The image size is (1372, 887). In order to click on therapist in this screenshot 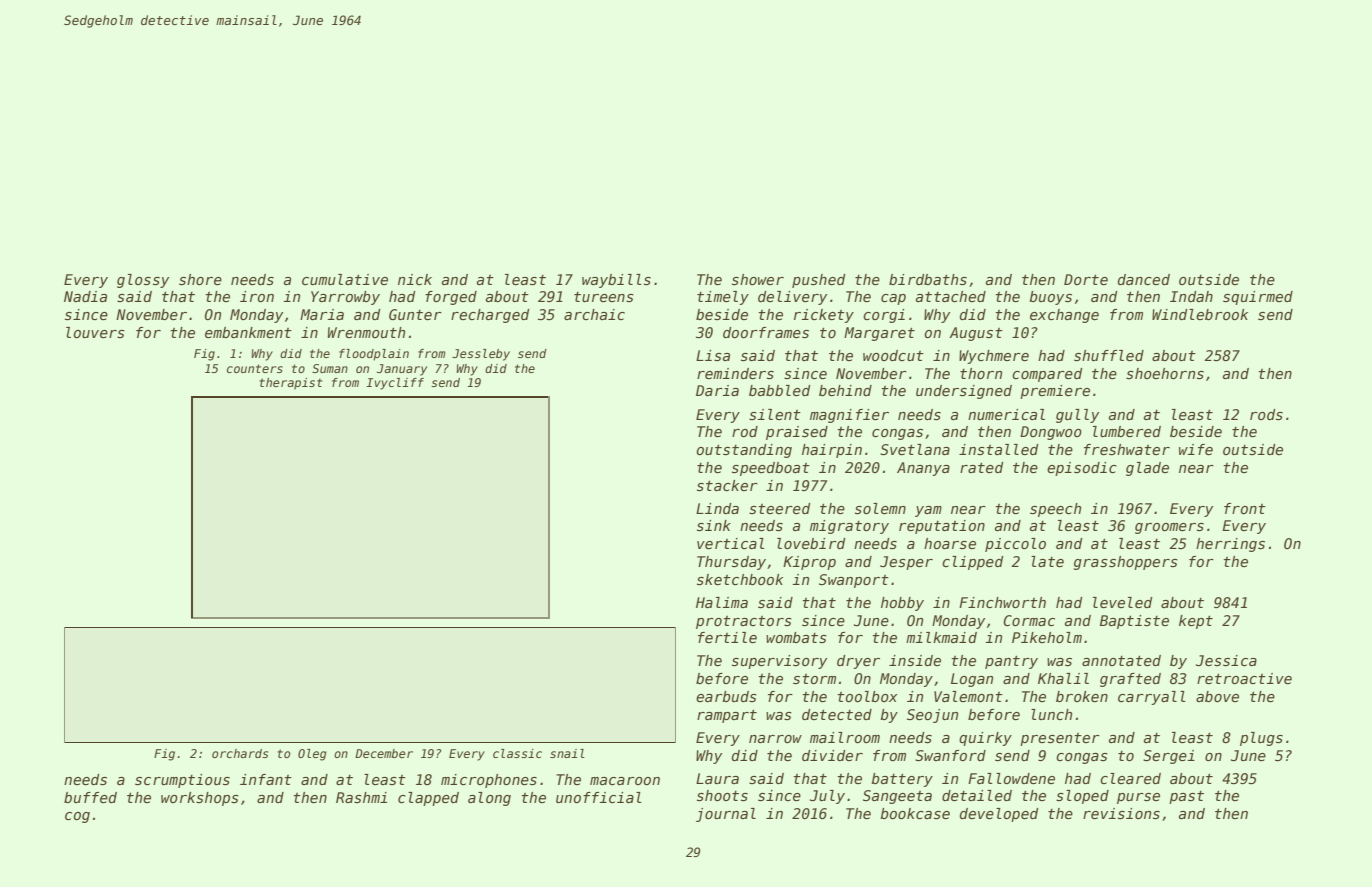, I will do `click(291, 384)`.
